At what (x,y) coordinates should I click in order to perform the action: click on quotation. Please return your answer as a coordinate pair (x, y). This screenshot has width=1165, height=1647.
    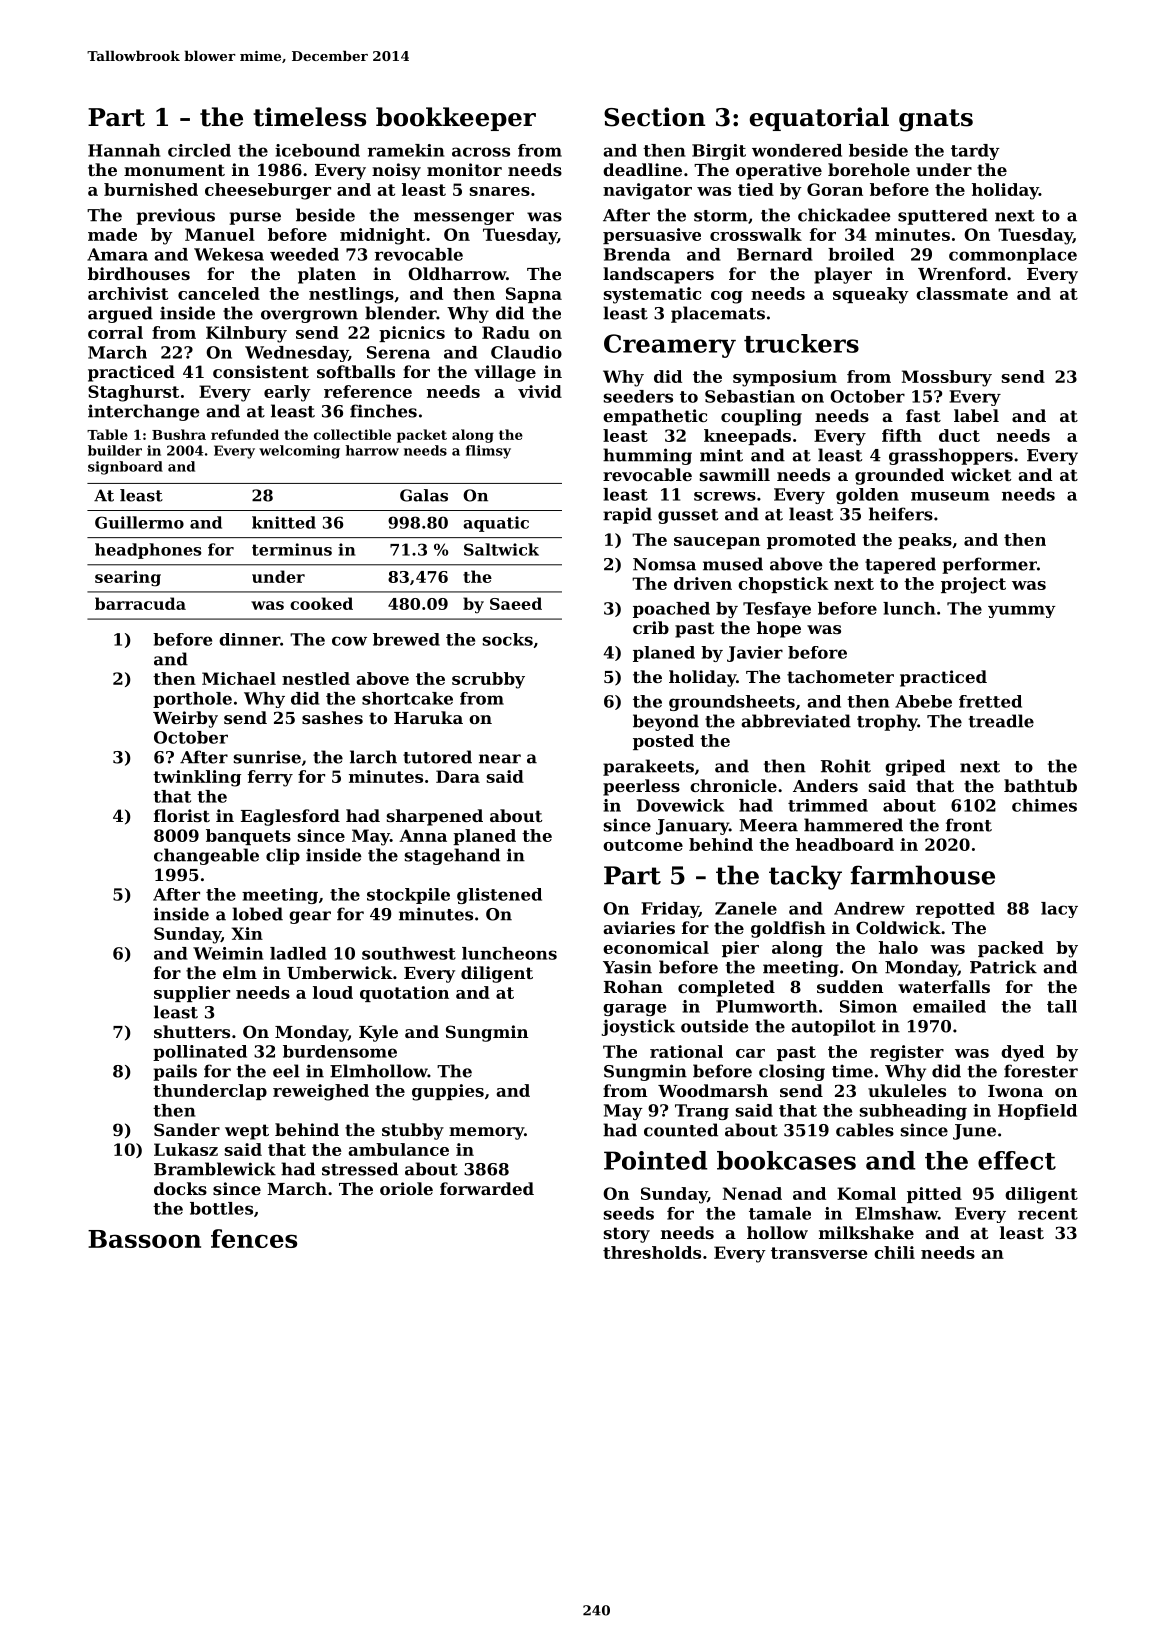
    Looking at the image, I should click on (404, 994).
